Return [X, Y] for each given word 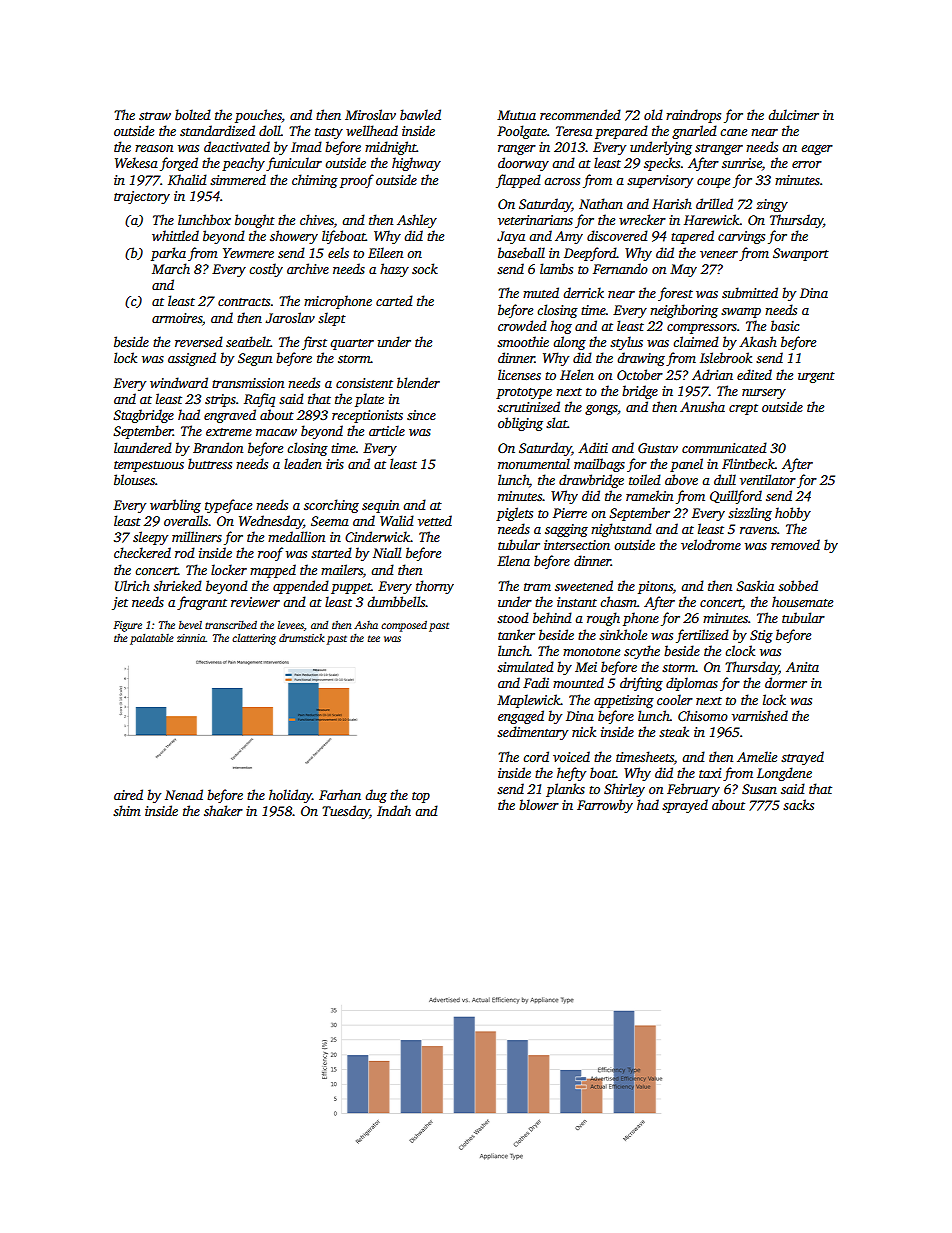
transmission [248, 383]
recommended [580, 114]
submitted [750, 292]
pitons [655, 587]
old [653, 114]
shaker [223, 810]
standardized [217, 130]
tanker [516, 634]
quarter [352, 344]
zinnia [191, 638]
